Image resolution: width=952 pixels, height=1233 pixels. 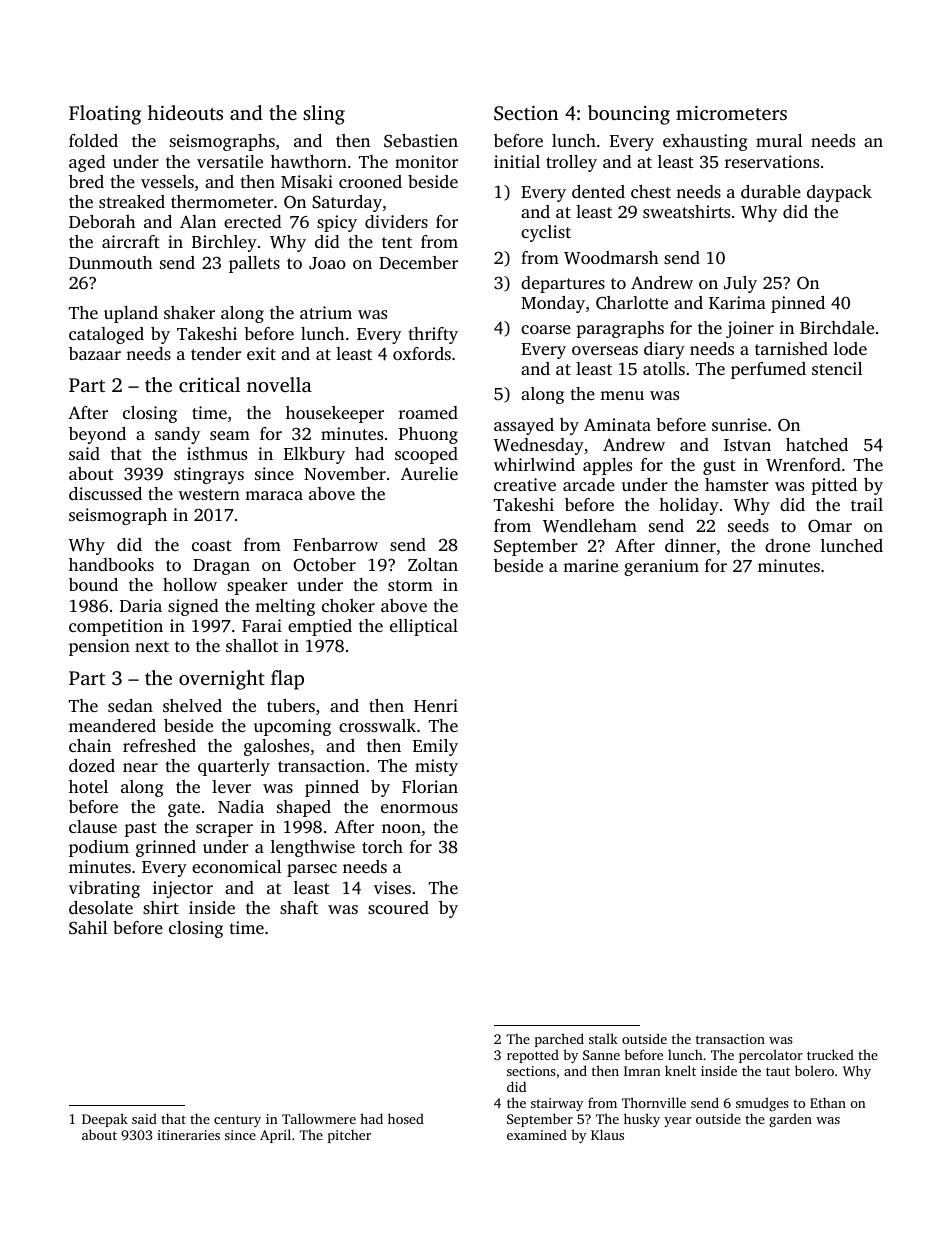 What do you see at coordinates (768, 370) in the document?
I see `perfumed` at bounding box center [768, 370].
